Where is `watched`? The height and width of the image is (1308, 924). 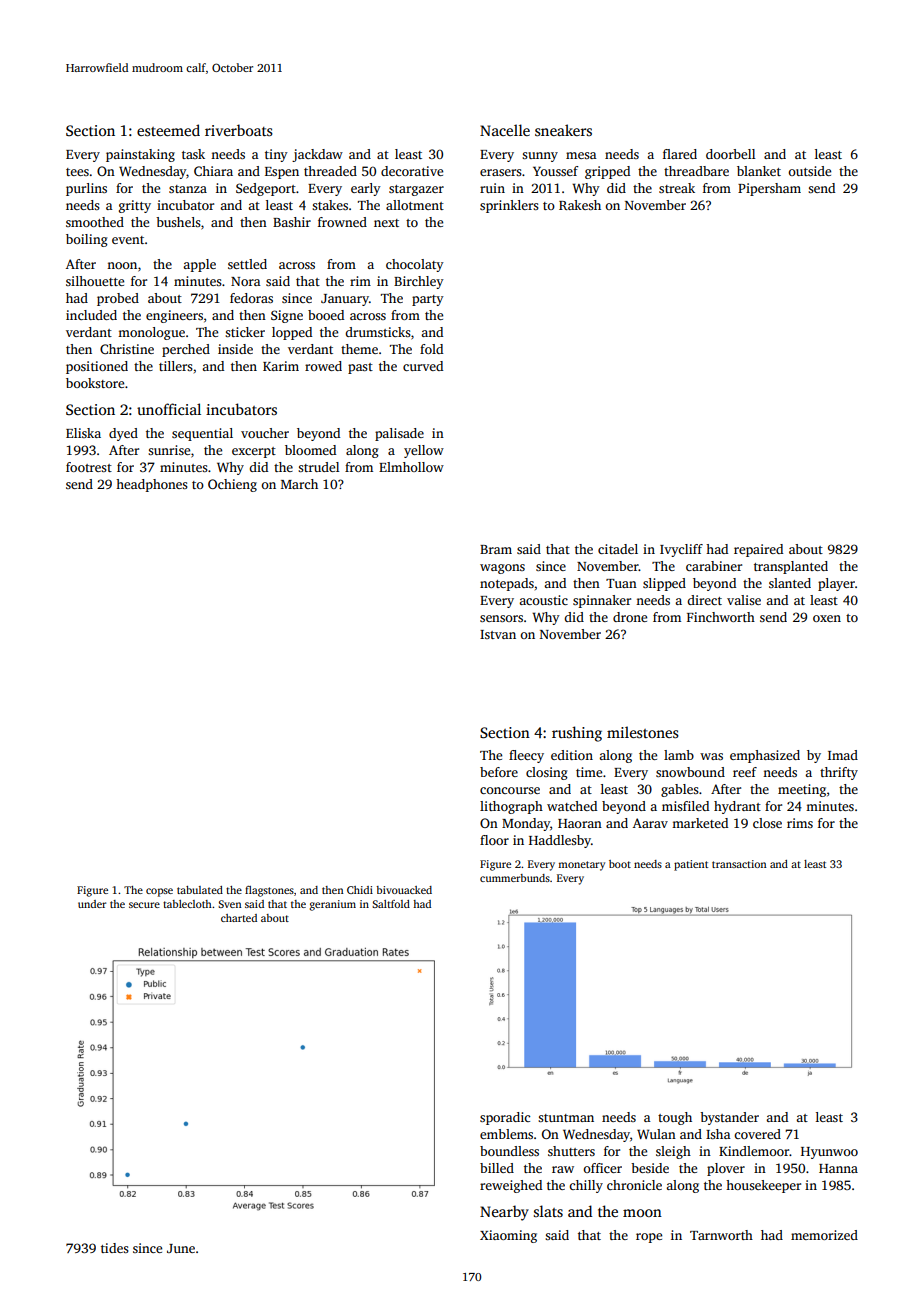
watched is located at coordinates (572, 806).
